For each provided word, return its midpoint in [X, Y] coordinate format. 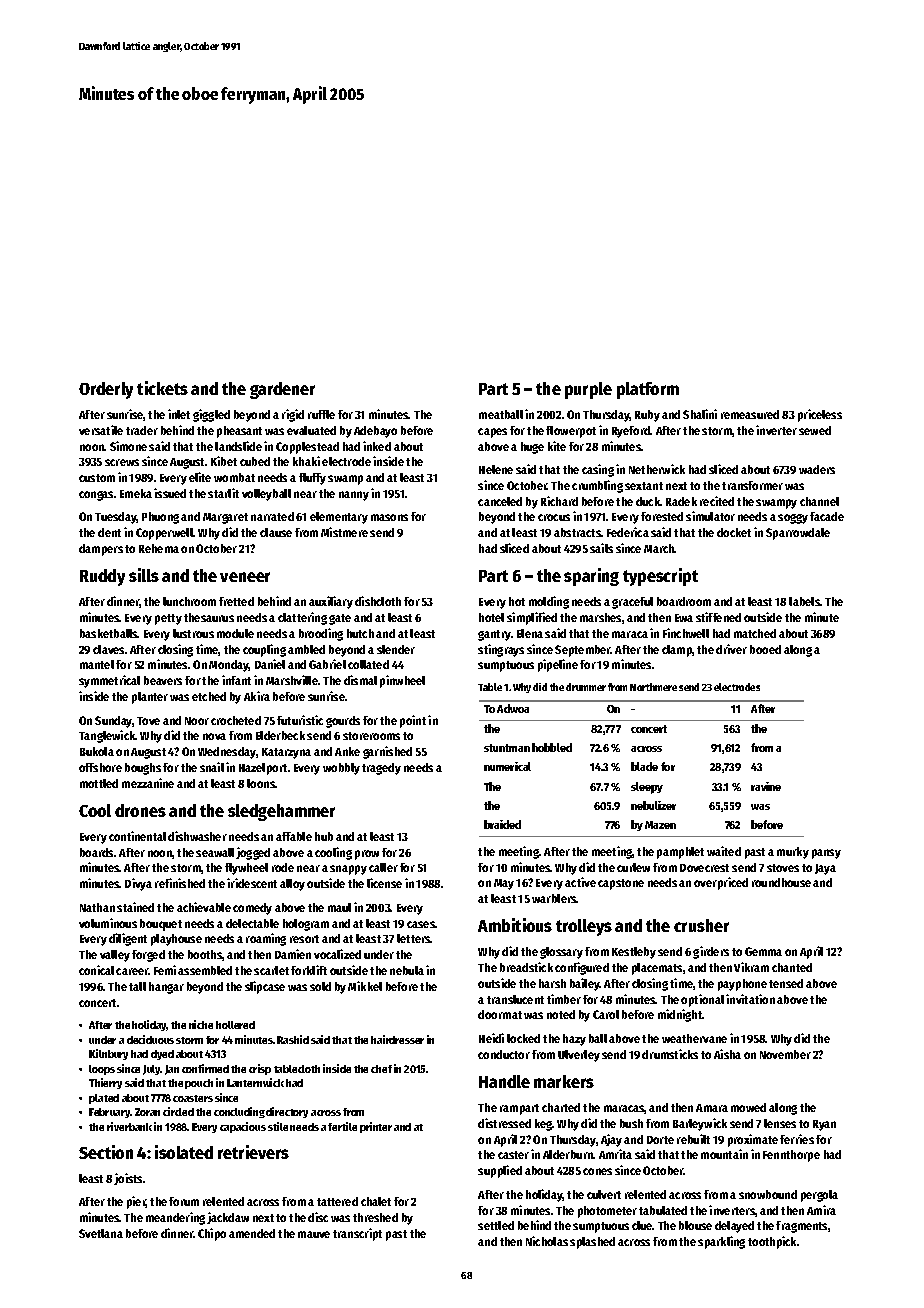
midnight [680, 1015]
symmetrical [109, 681]
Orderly [106, 390]
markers [564, 1081]
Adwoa [513, 708]
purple [588, 390]
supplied [500, 1171]
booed [765, 649]
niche [201, 1024]
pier [136, 1202]
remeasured [750, 414]
